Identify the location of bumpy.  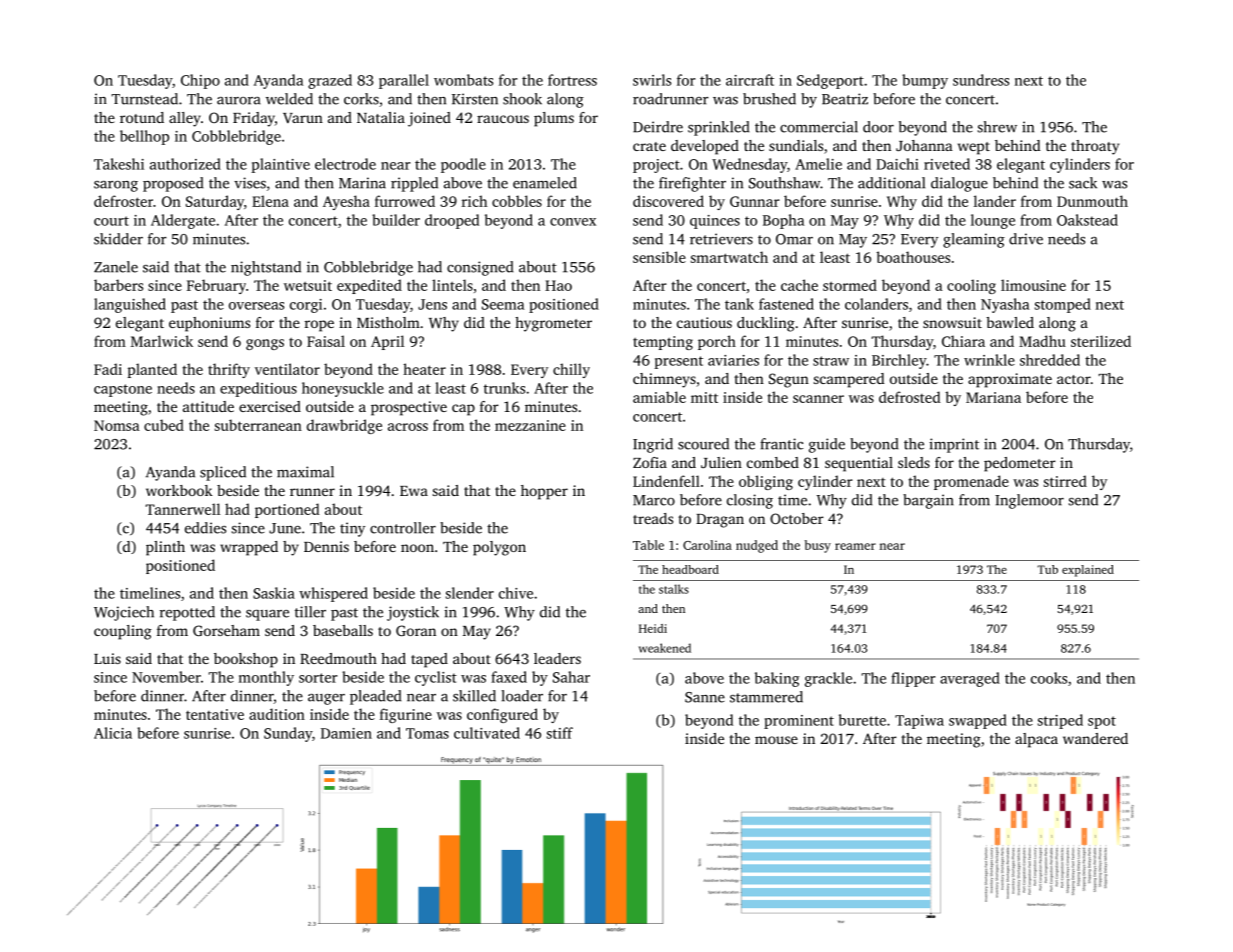
(925, 81).
